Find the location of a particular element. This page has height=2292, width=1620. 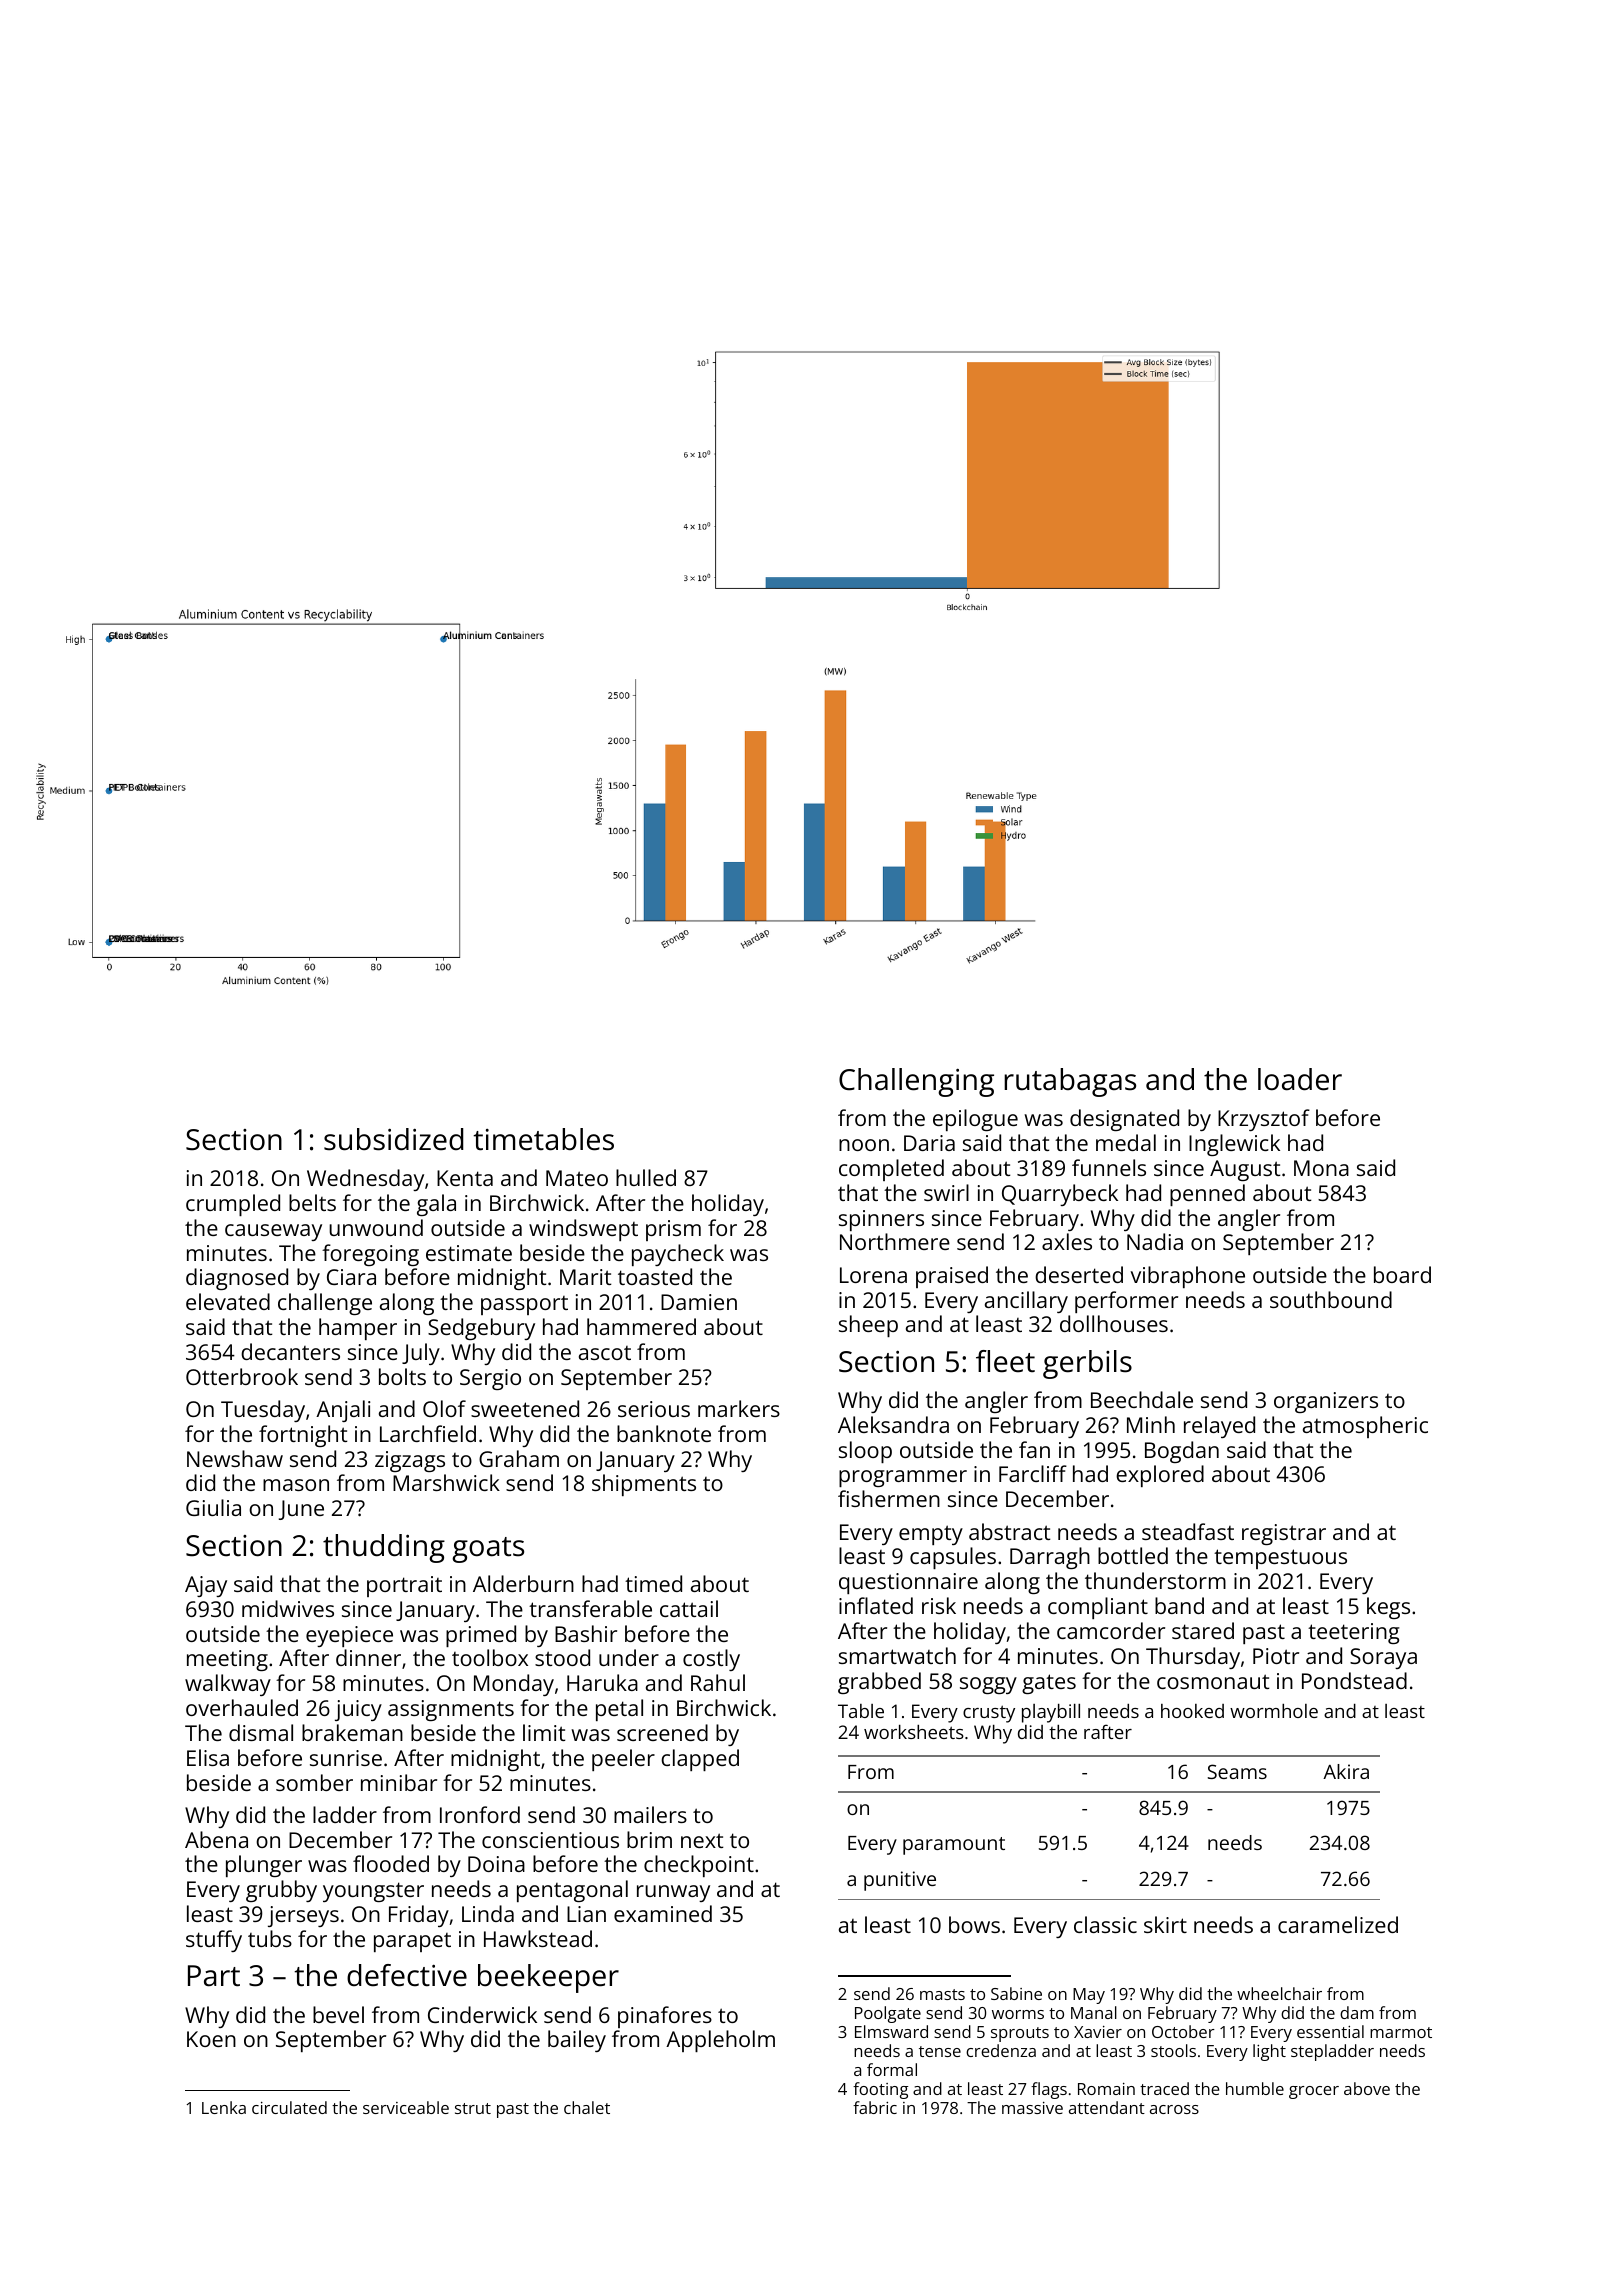

Newshaw is located at coordinates (235, 1458).
